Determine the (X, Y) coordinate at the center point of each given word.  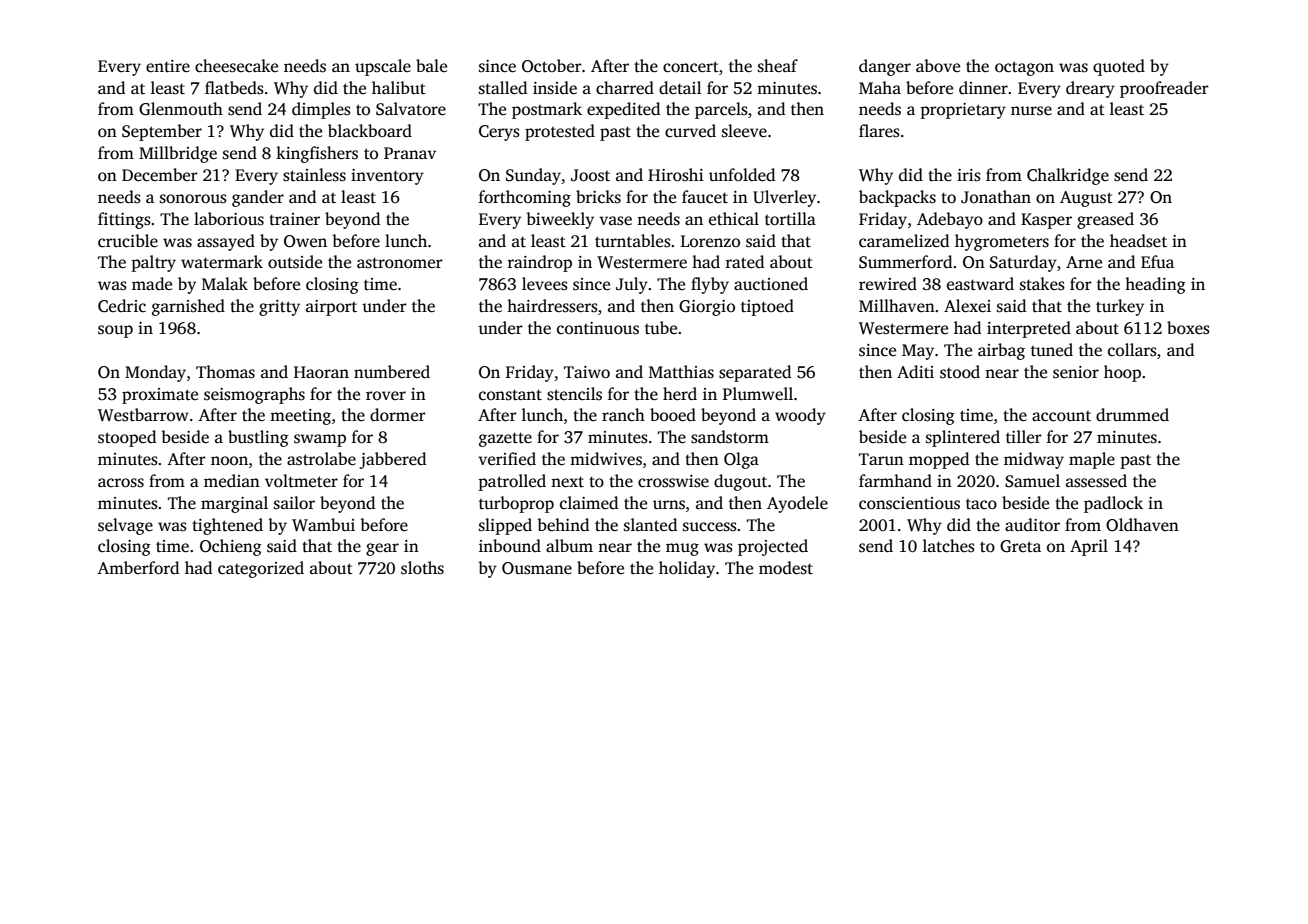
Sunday (533, 176)
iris (969, 175)
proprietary (963, 111)
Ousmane (537, 568)
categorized (261, 569)
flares (879, 131)
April (1089, 547)
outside (295, 262)
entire (168, 66)
